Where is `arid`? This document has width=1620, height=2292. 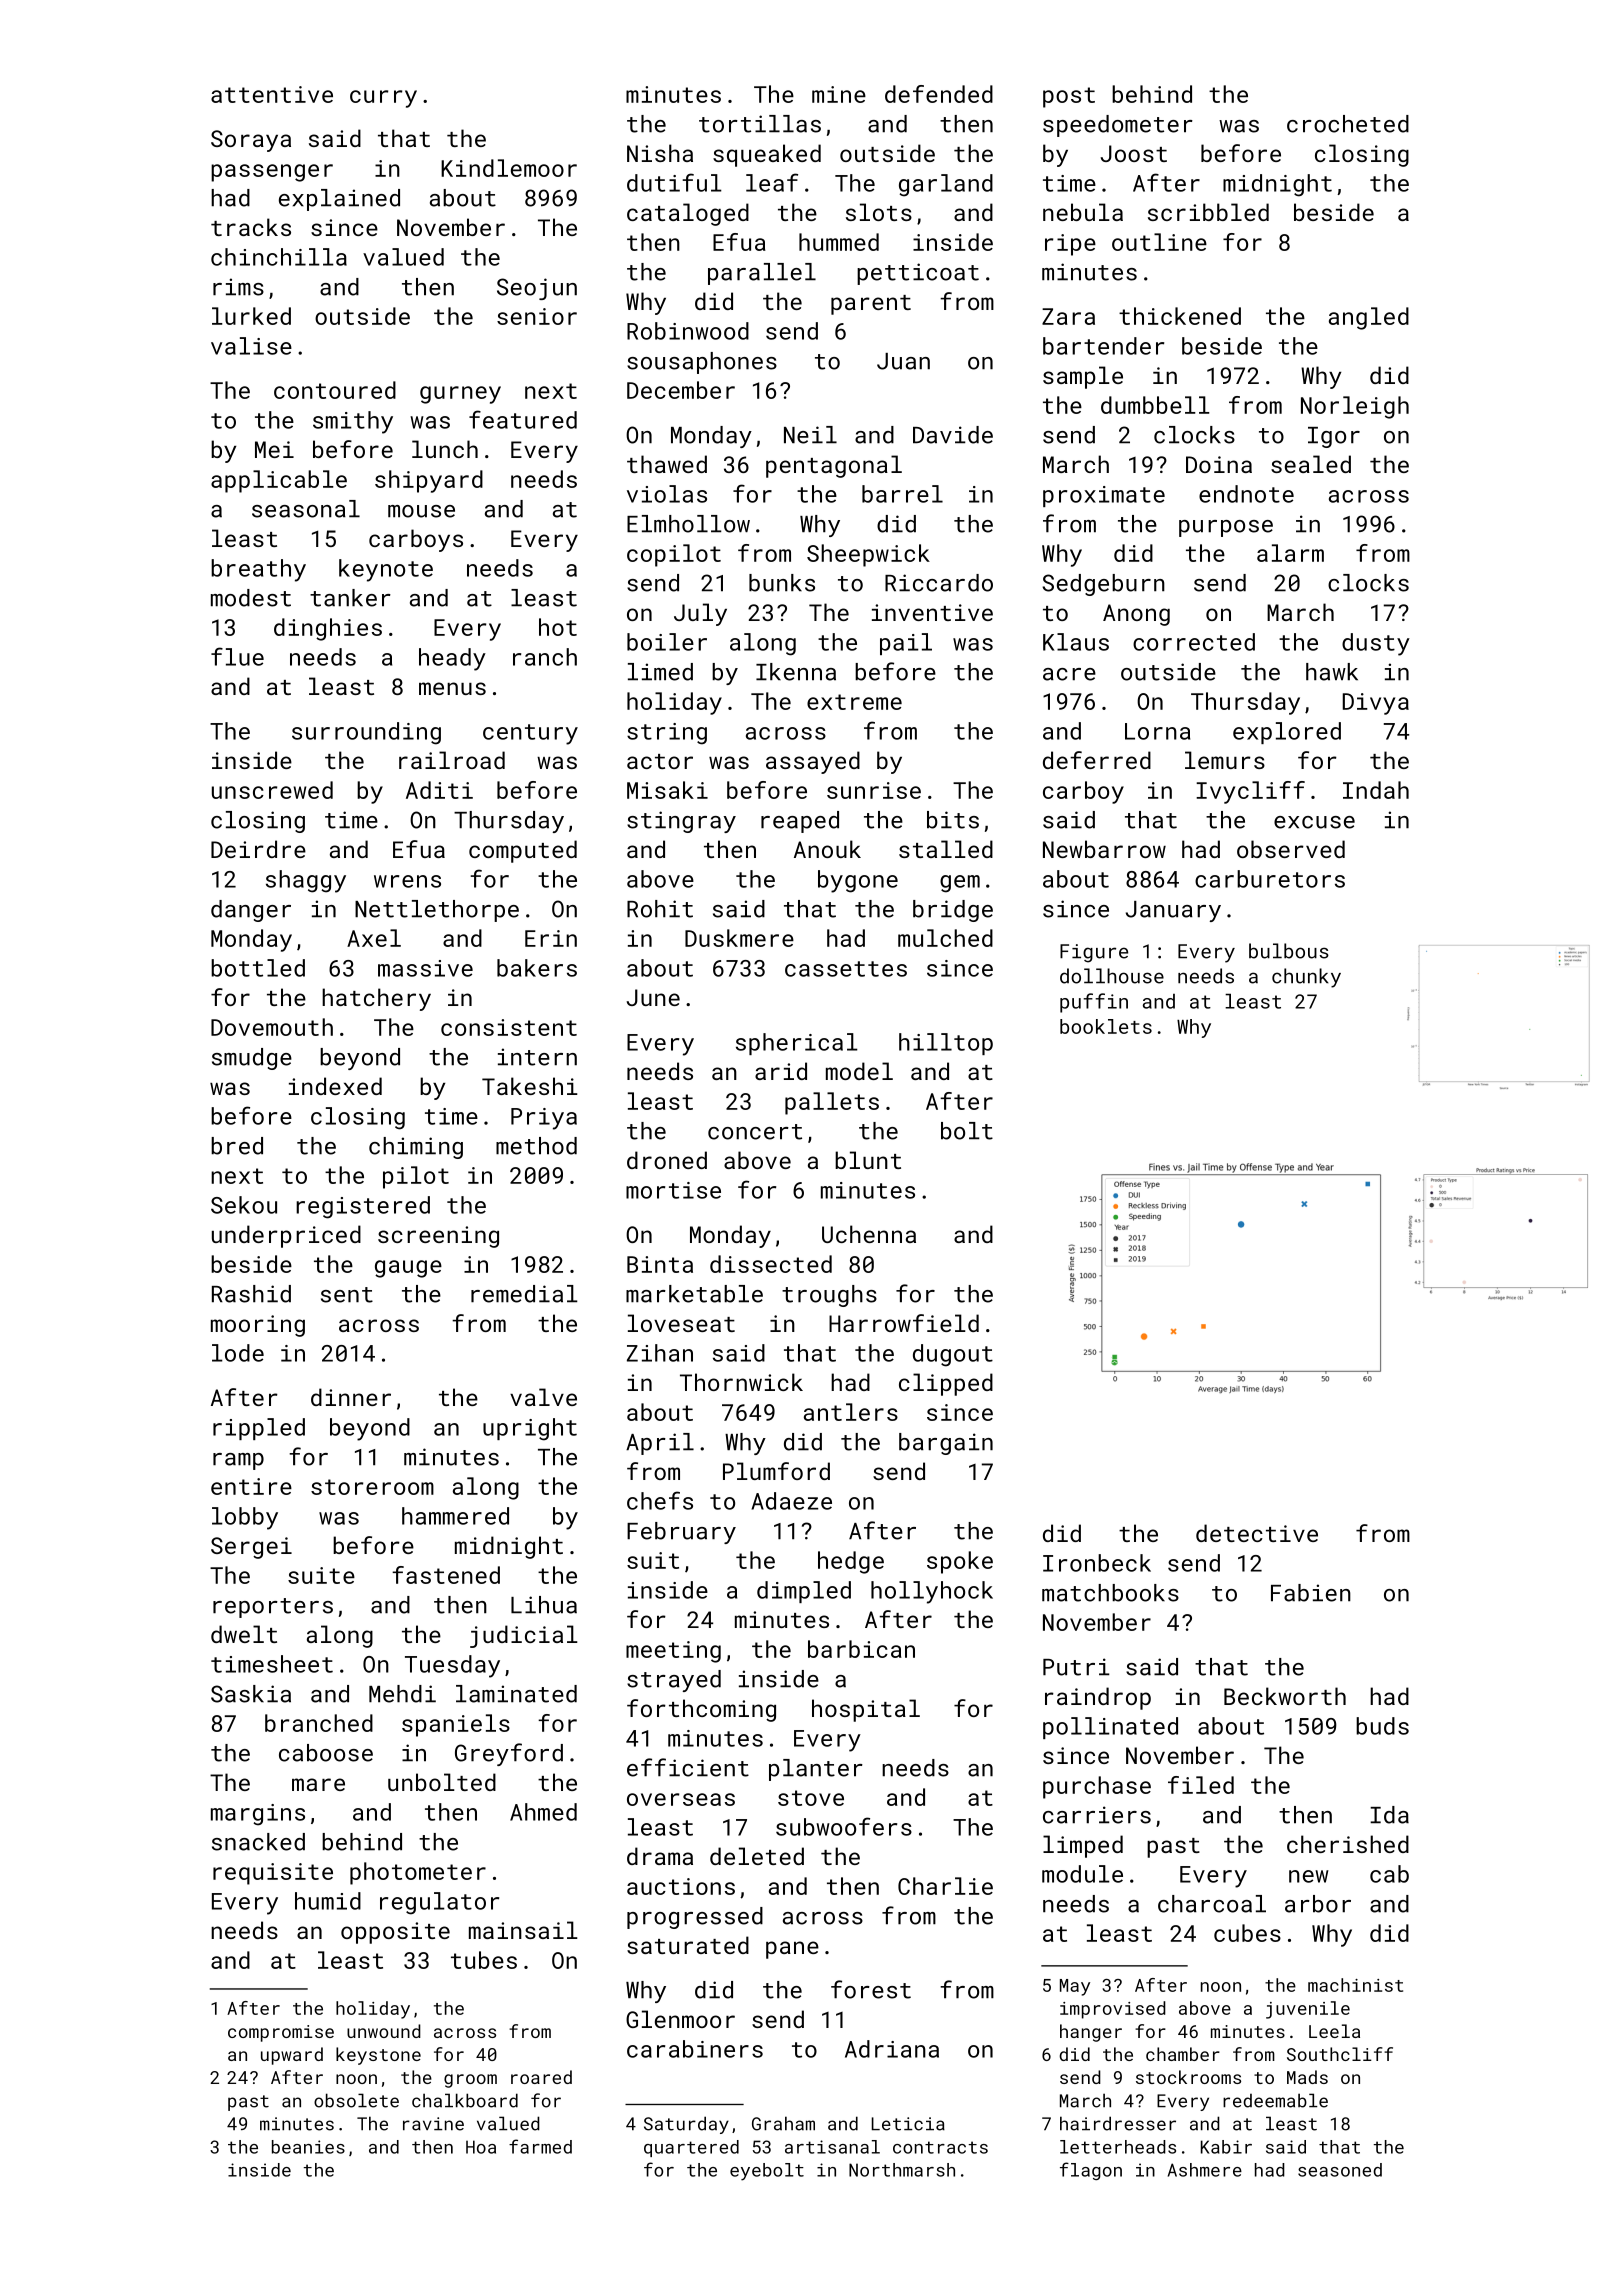
arid is located at coordinates (781, 1071).
